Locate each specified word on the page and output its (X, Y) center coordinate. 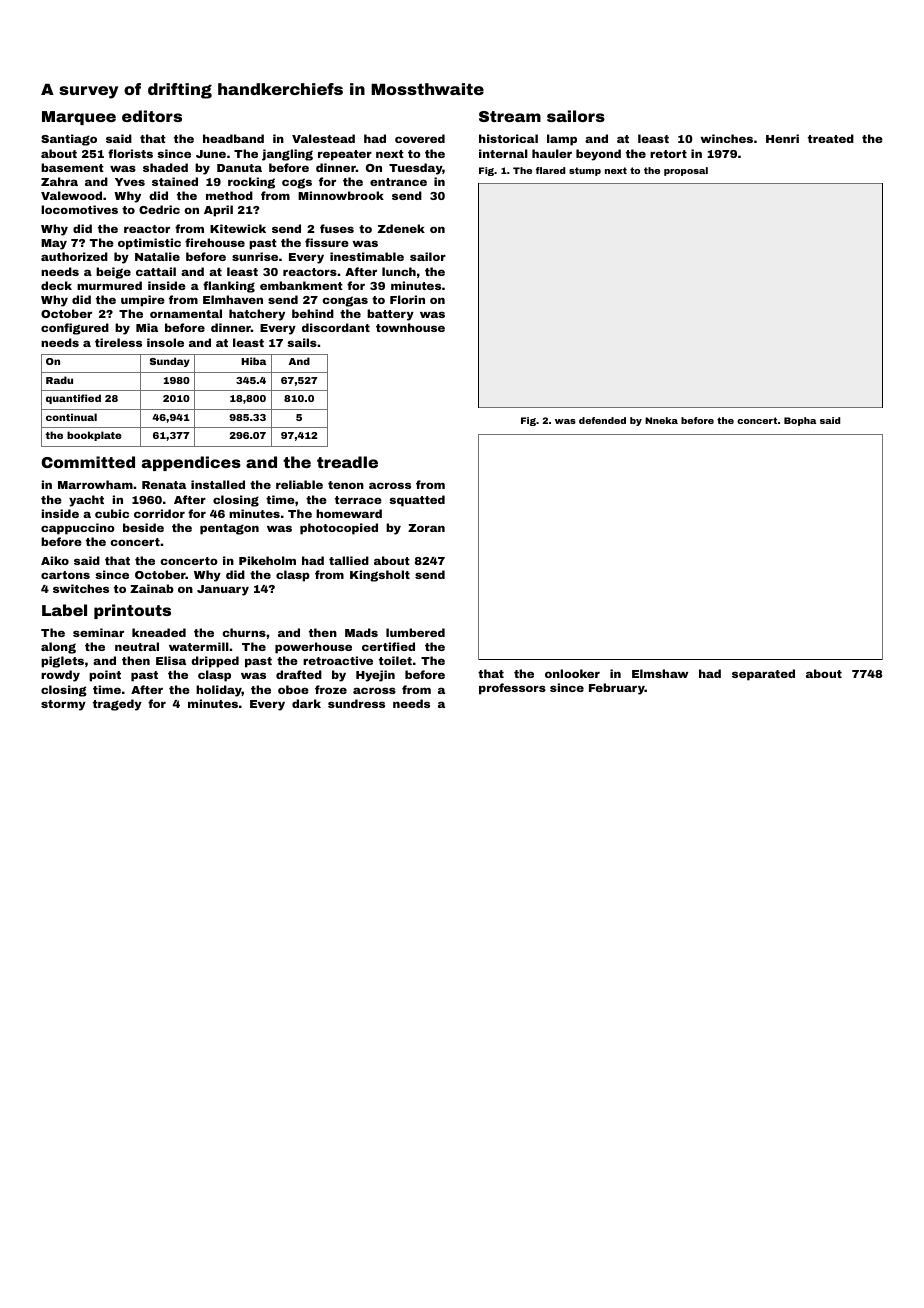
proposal (686, 171)
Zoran (426, 528)
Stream (510, 116)
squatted (417, 501)
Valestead (323, 138)
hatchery (257, 315)
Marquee (79, 118)
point (105, 676)
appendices (191, 463)
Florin (407, 299)
